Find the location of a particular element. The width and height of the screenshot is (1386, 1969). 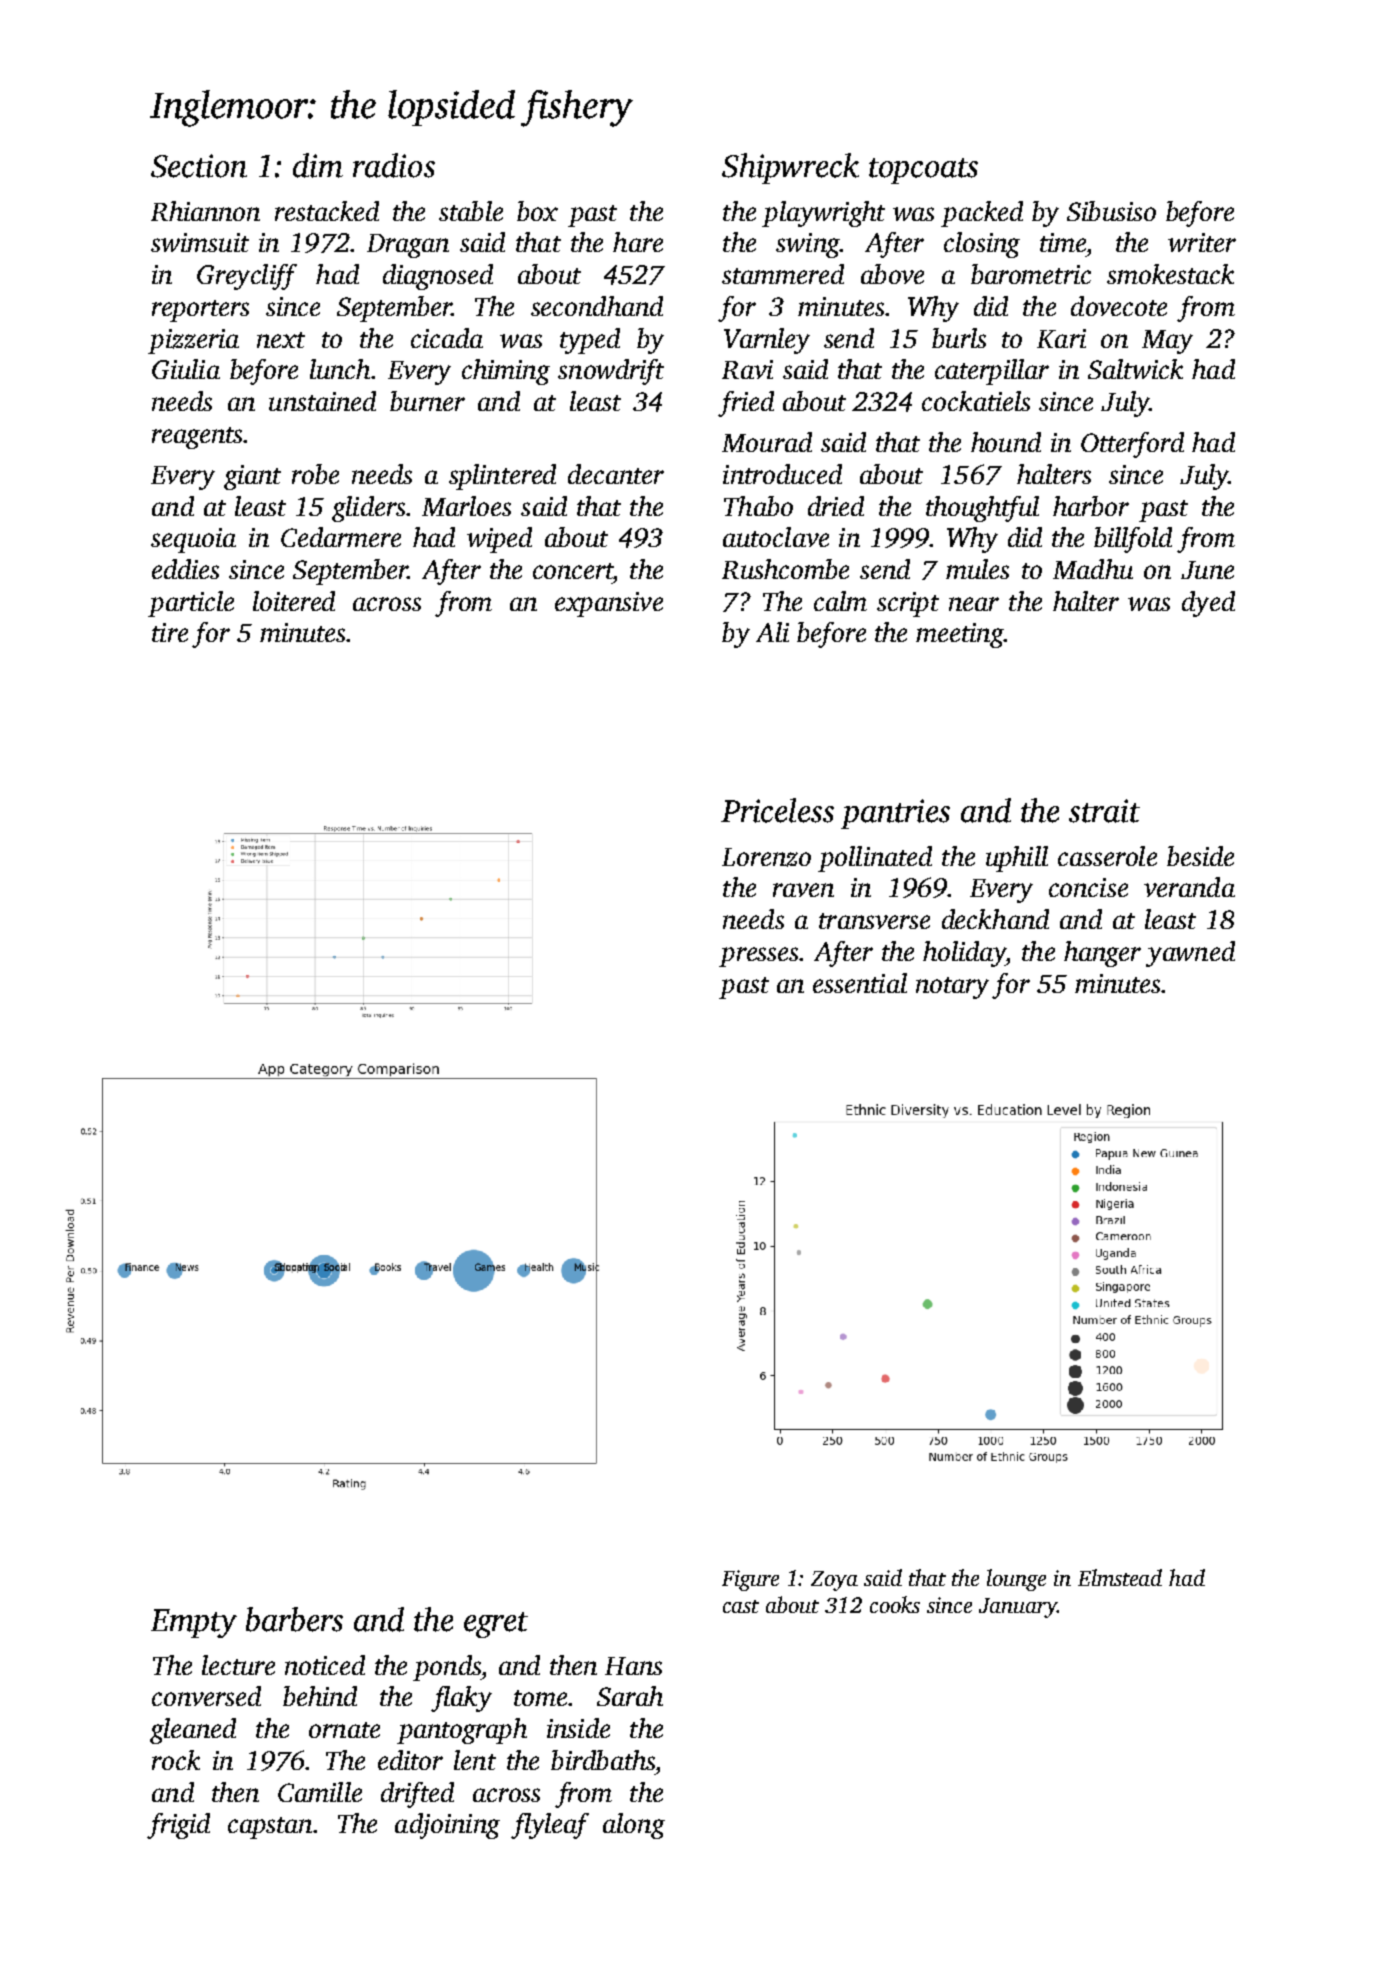

harbor is located at coordinates (1091, 506).
